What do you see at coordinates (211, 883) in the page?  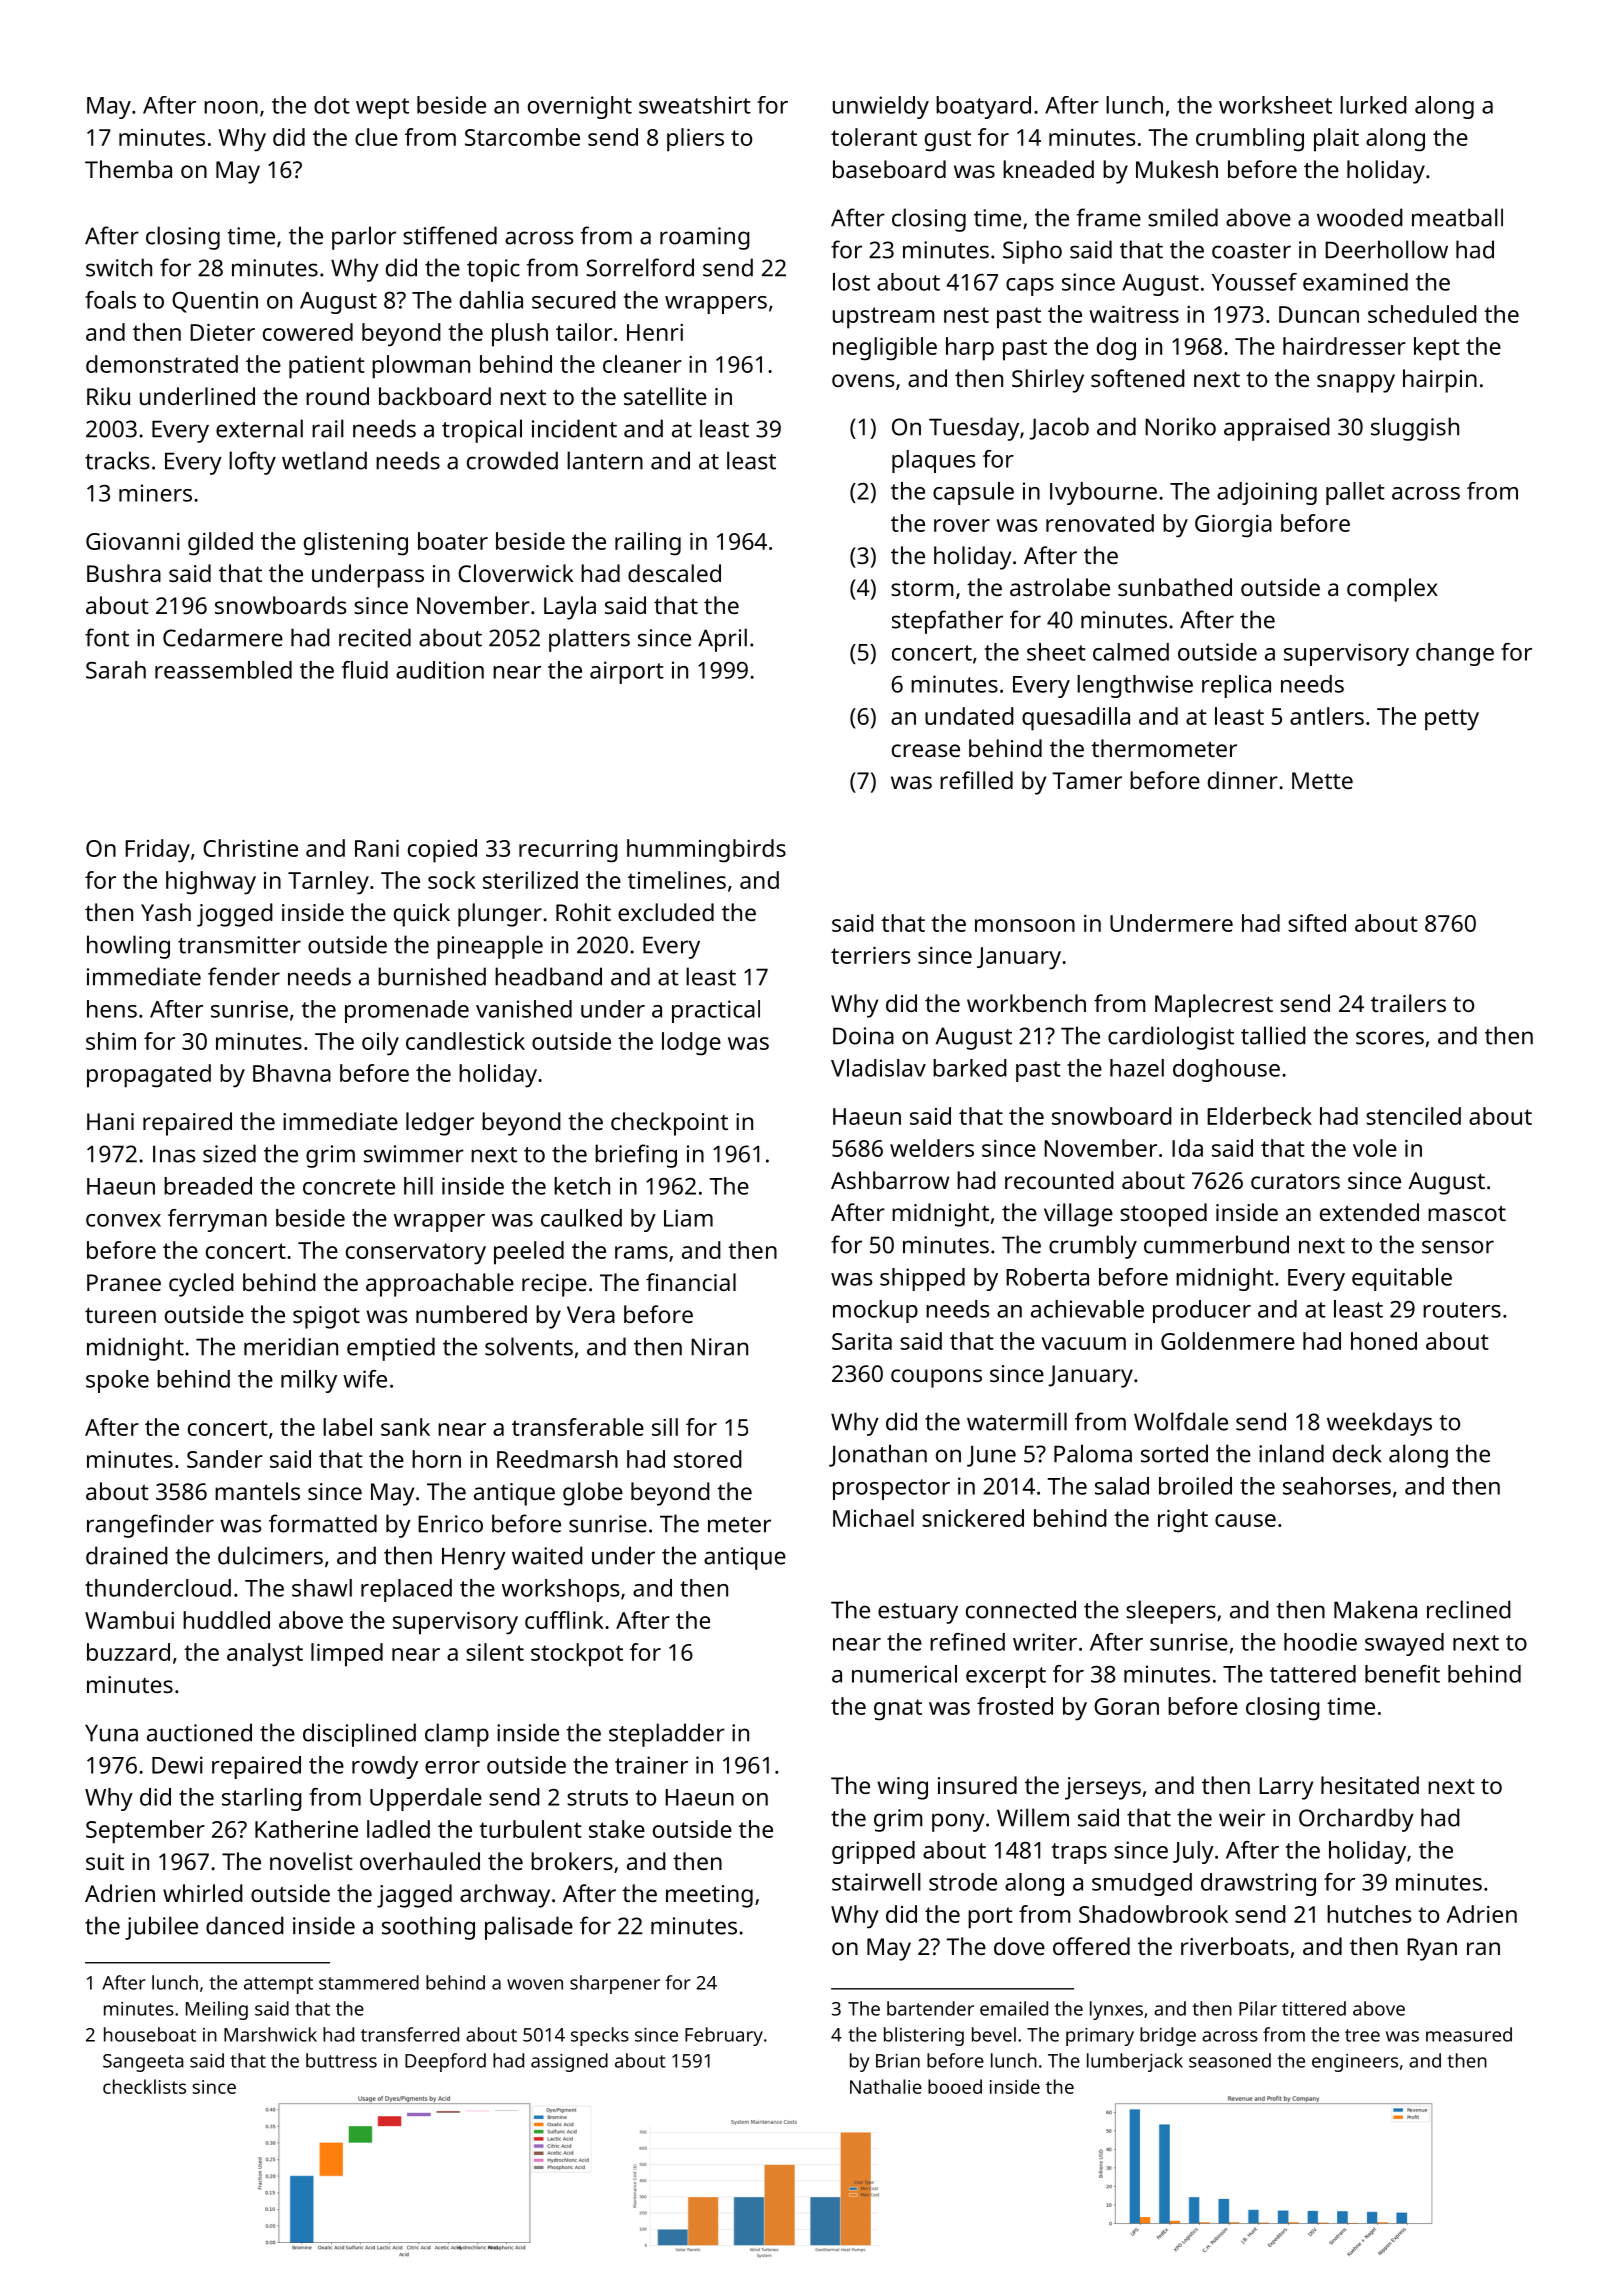 I see `highway` at bounding box center [211, 883].
